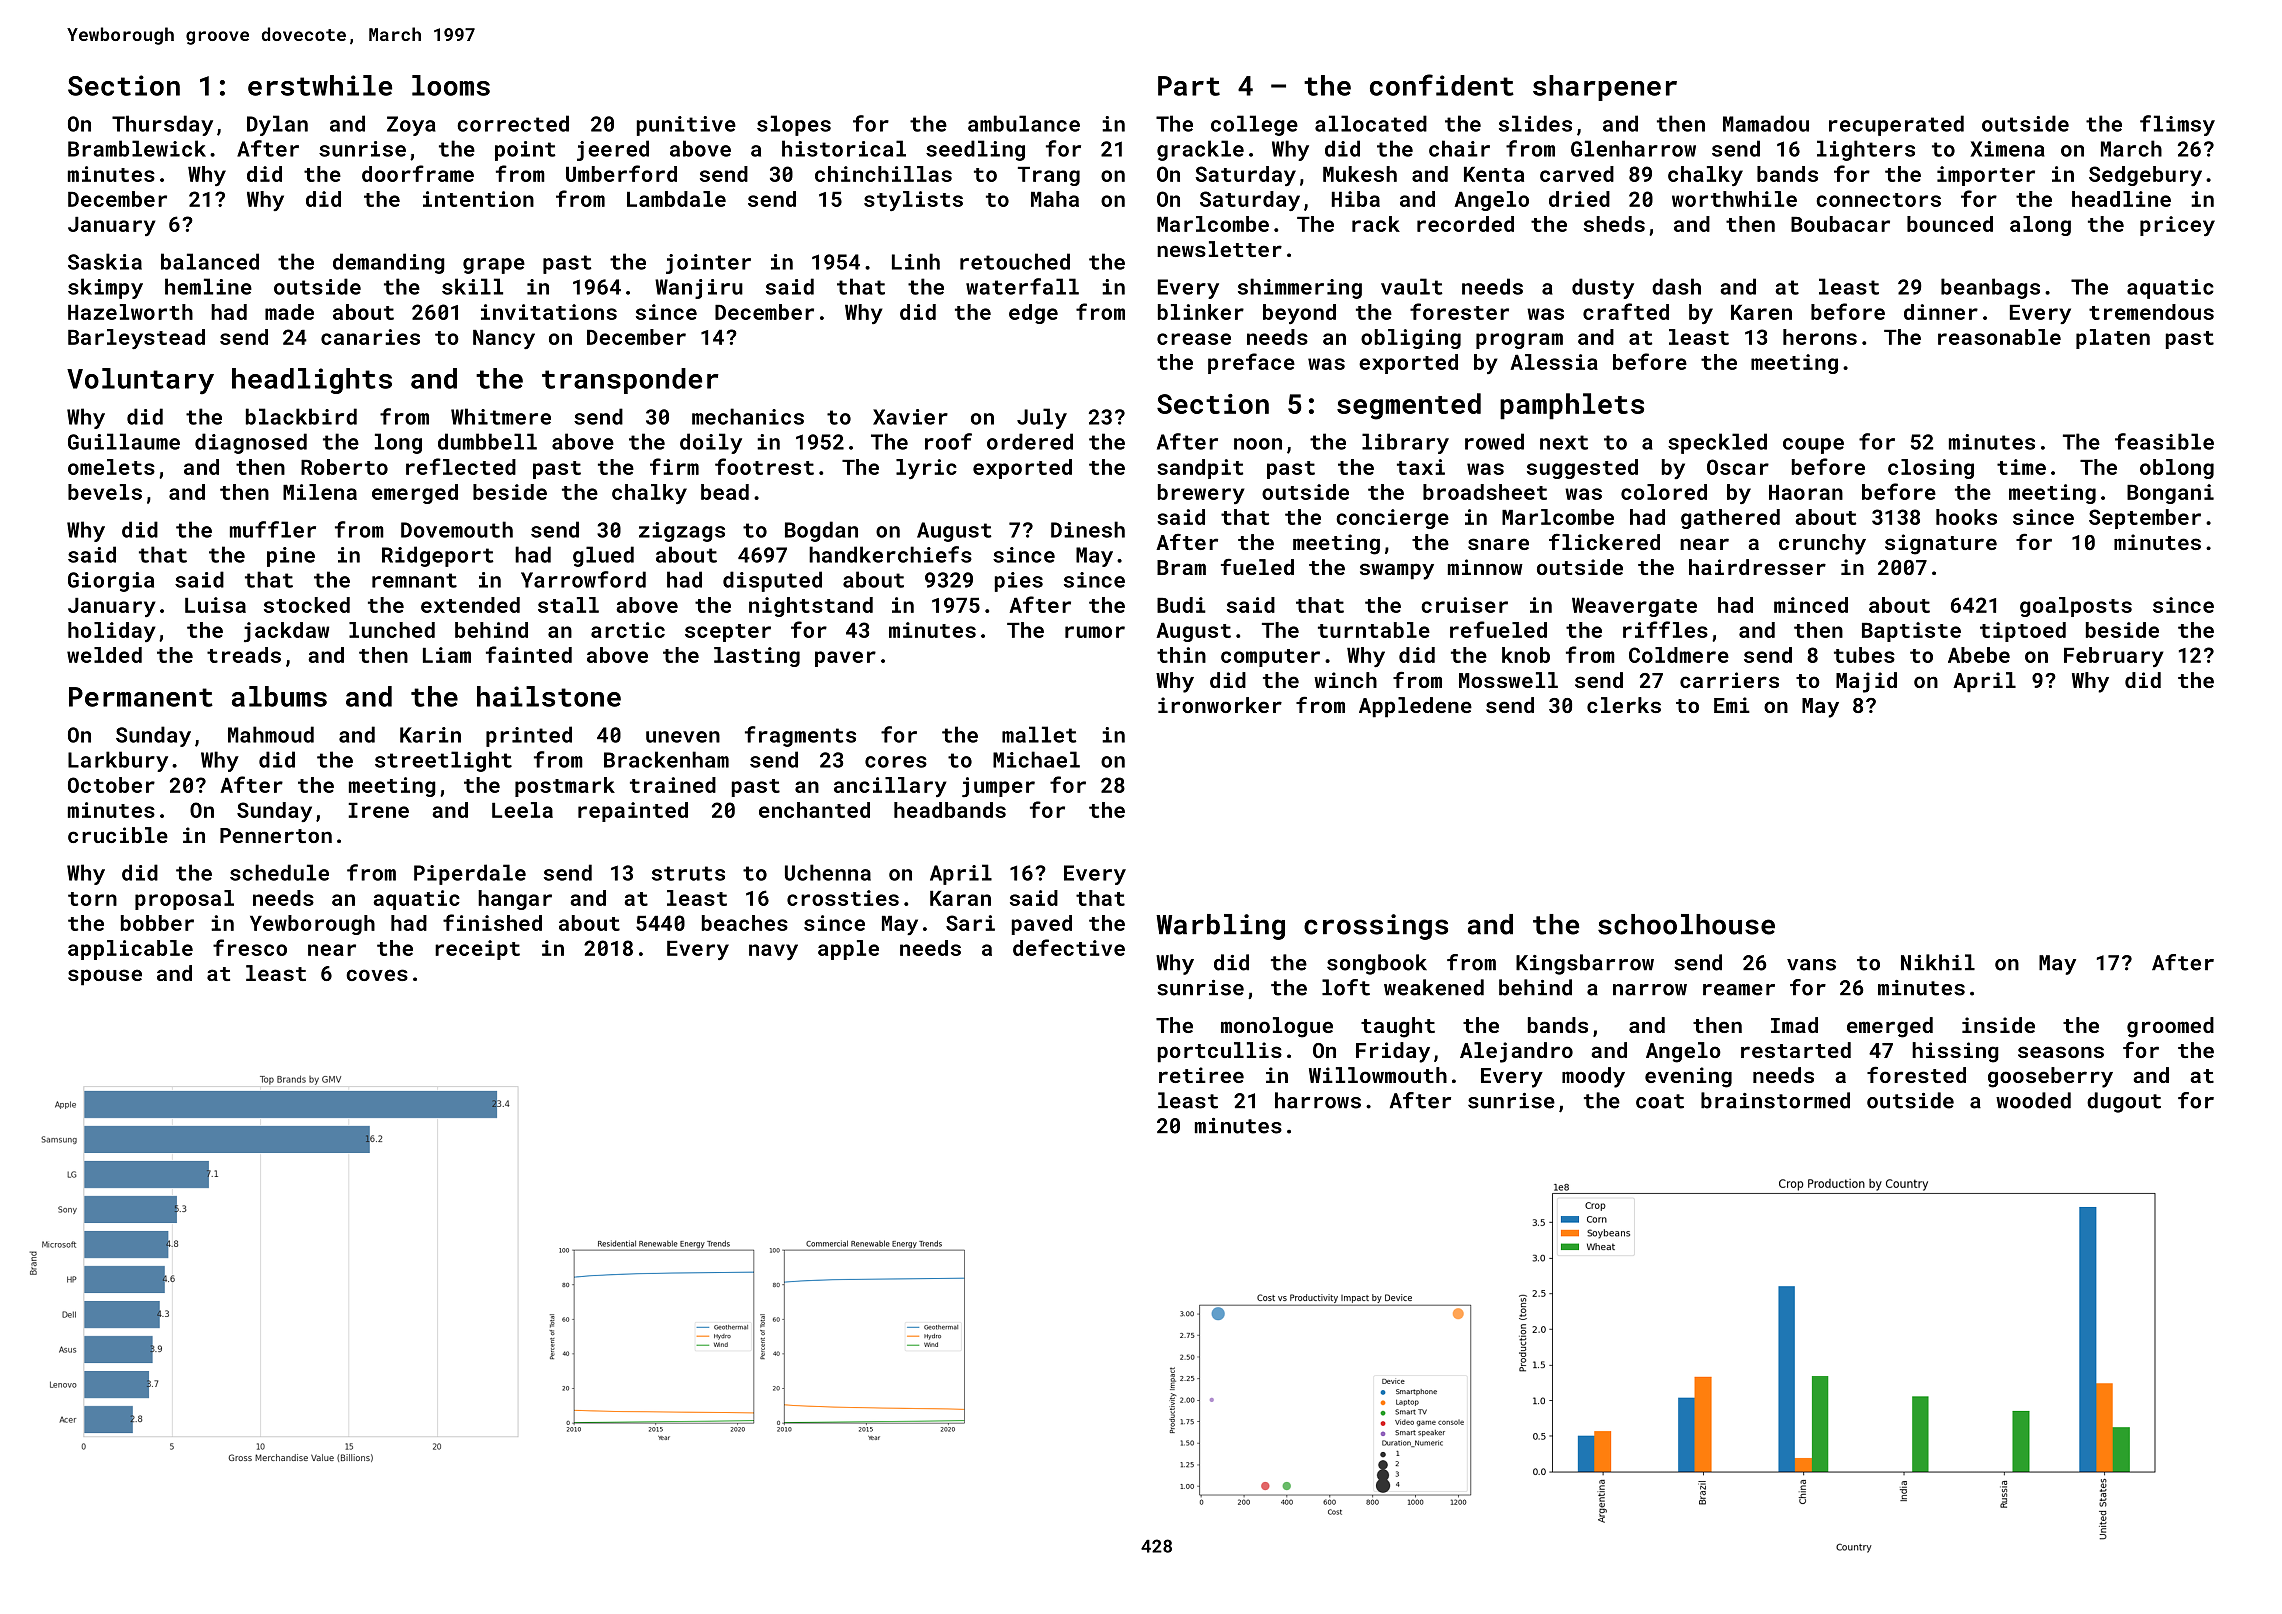 The height and width of the screenshot is (1614, 2282). What do you see at coordinates (1564, 442) in the screenshot?
I see `next` at bounding box center [1564, 442].
